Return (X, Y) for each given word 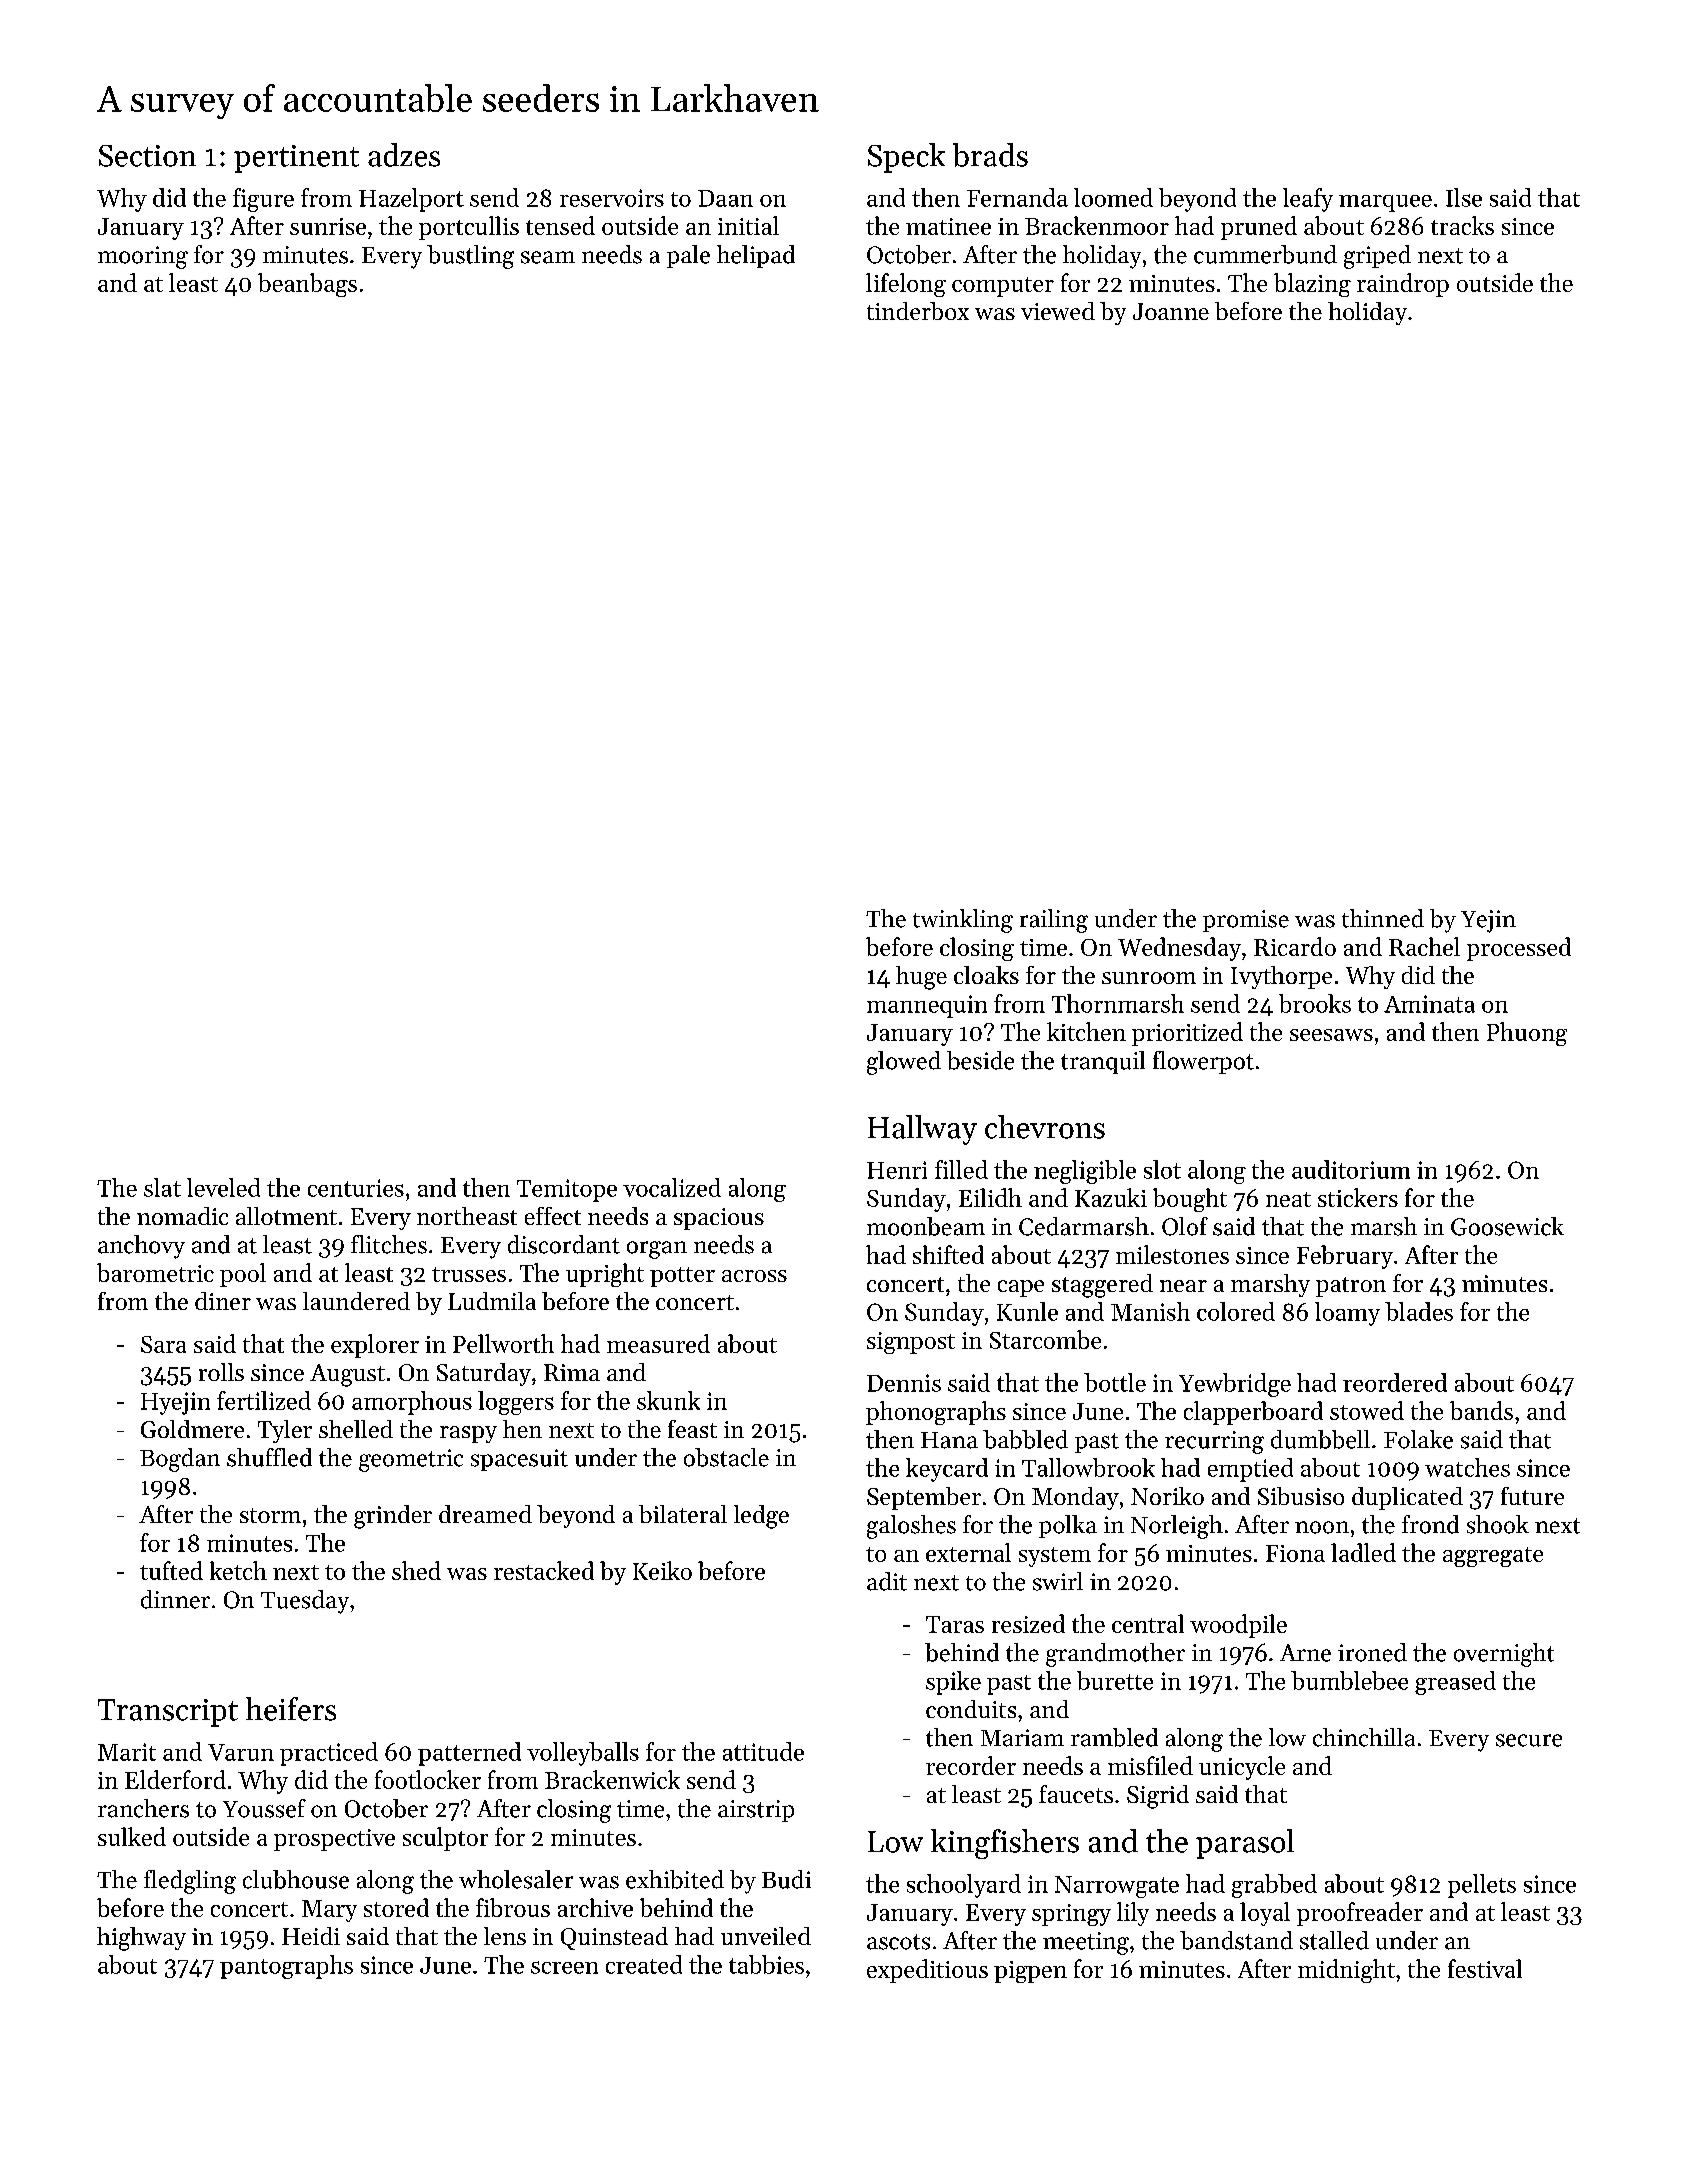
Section (147, 156)
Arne (1305, 1653)
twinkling (963, 921)
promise (1246, 921)
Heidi (311, 1936)
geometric (411, 1460)
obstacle (726, 1457)
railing (1054, 921)
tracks (1462, 225)
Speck (906, 158)
